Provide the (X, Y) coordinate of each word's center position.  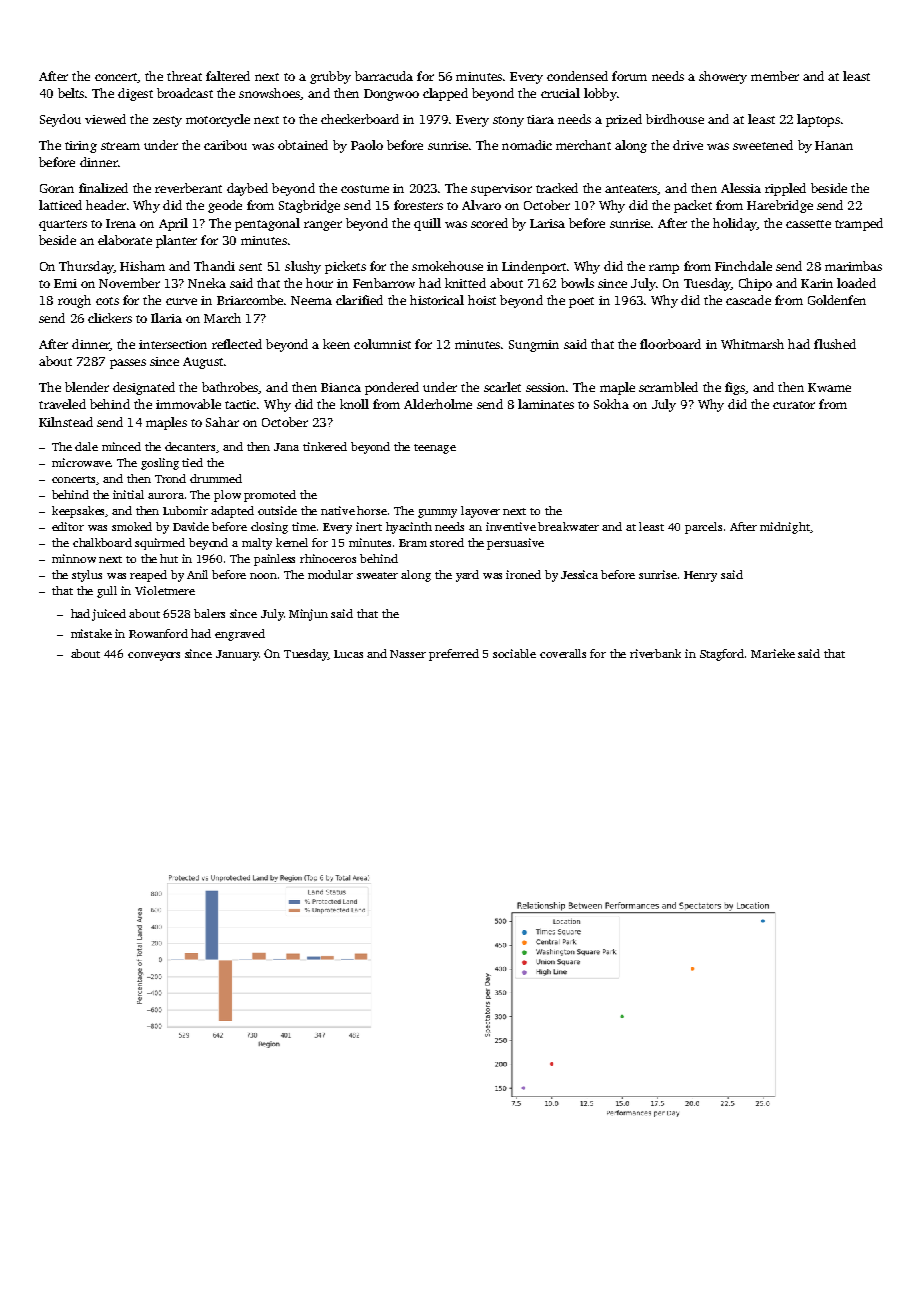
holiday (735, 224)
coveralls (563, 653)
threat (184, 76)
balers (209, 613)
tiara (540, 119)
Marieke (773, 653)
